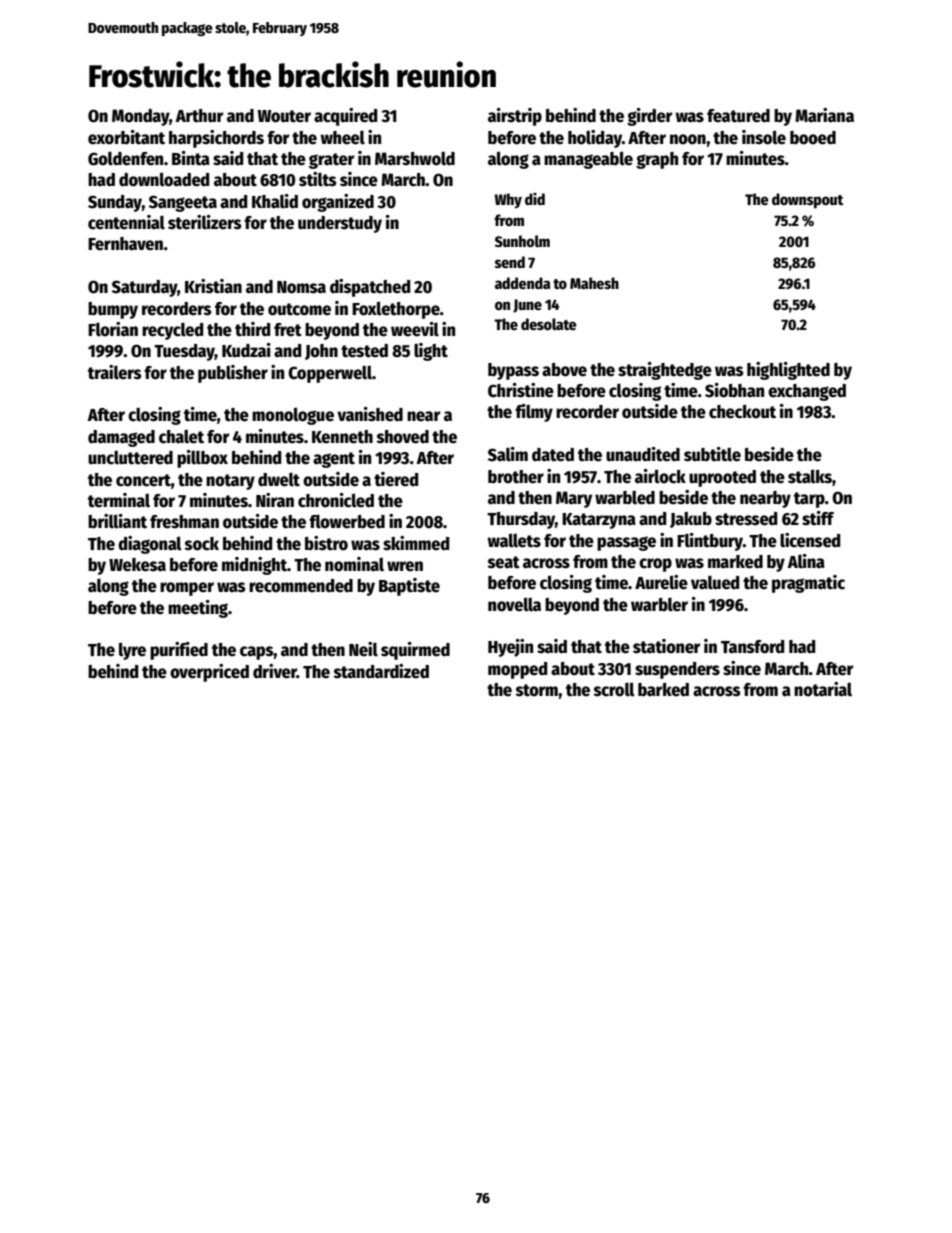  I want to click on Baptiste, so click(409, 587).
